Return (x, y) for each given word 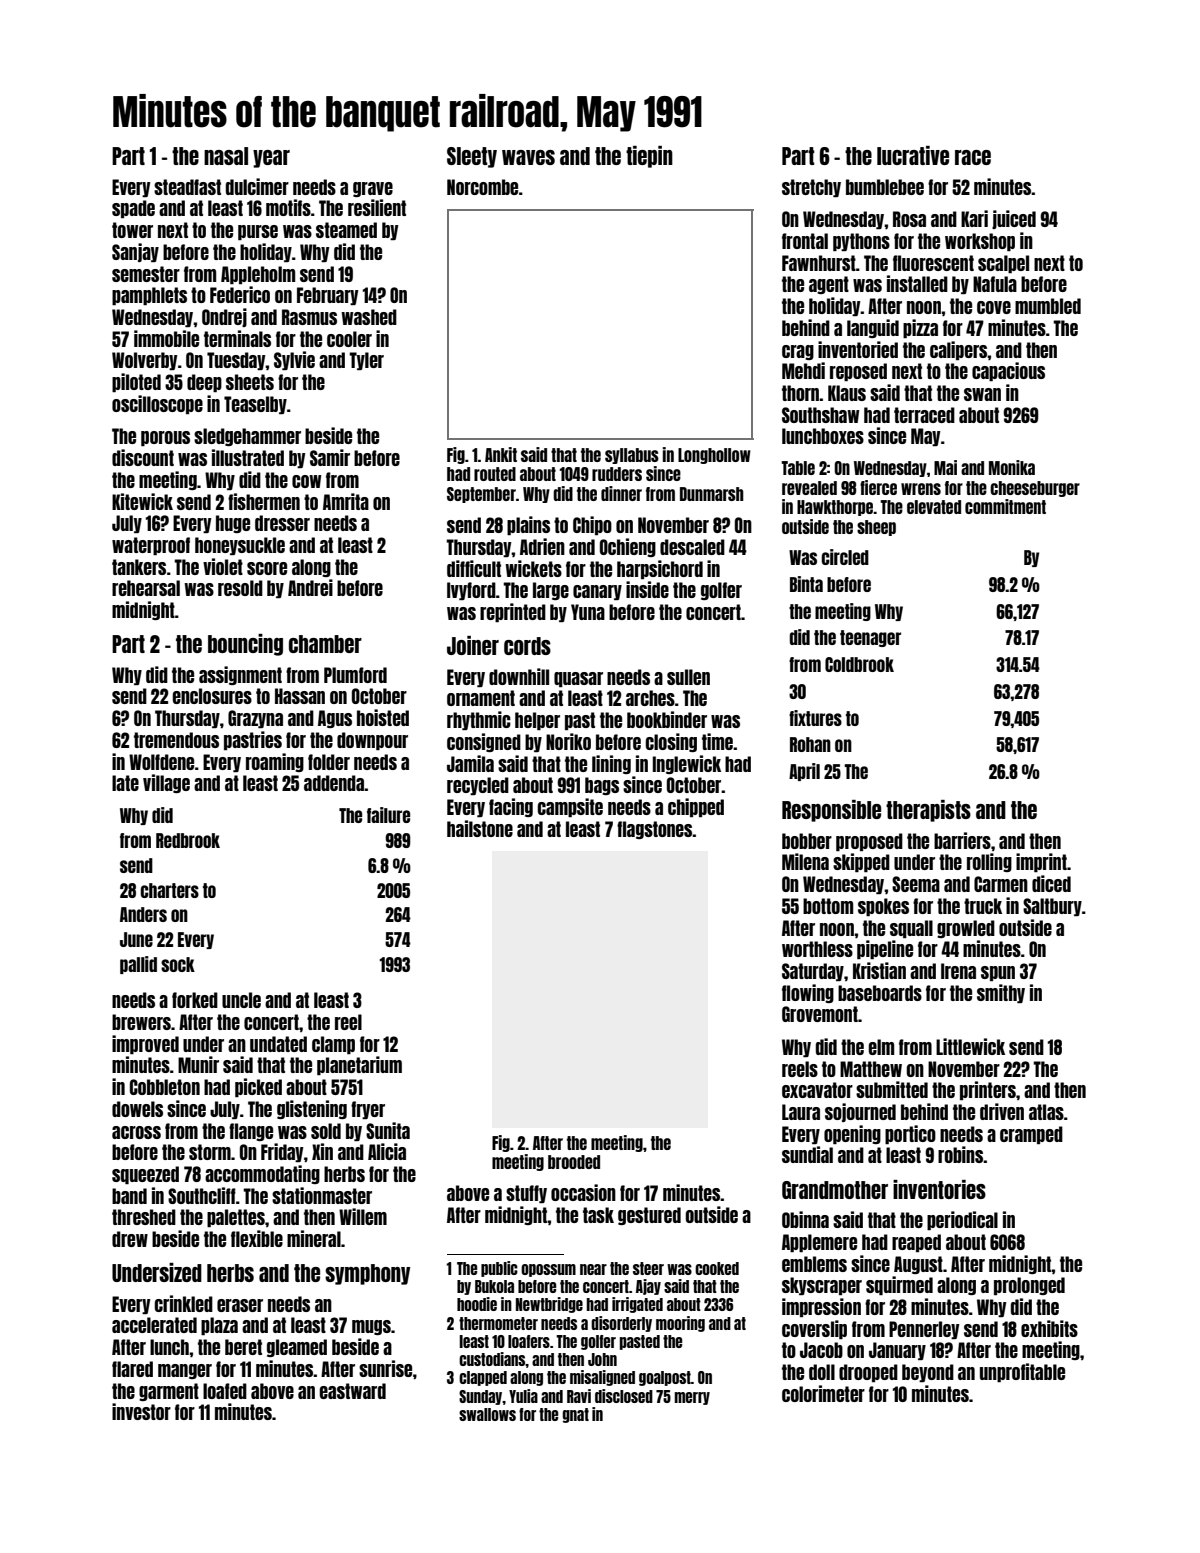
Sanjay (135, 252)
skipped (861, 862)
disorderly (621, 1324)
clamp (333, 1045)
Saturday (813, 972)
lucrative (913, 155)
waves (528, 157)
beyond (928, 1373)
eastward (352, 1391)
